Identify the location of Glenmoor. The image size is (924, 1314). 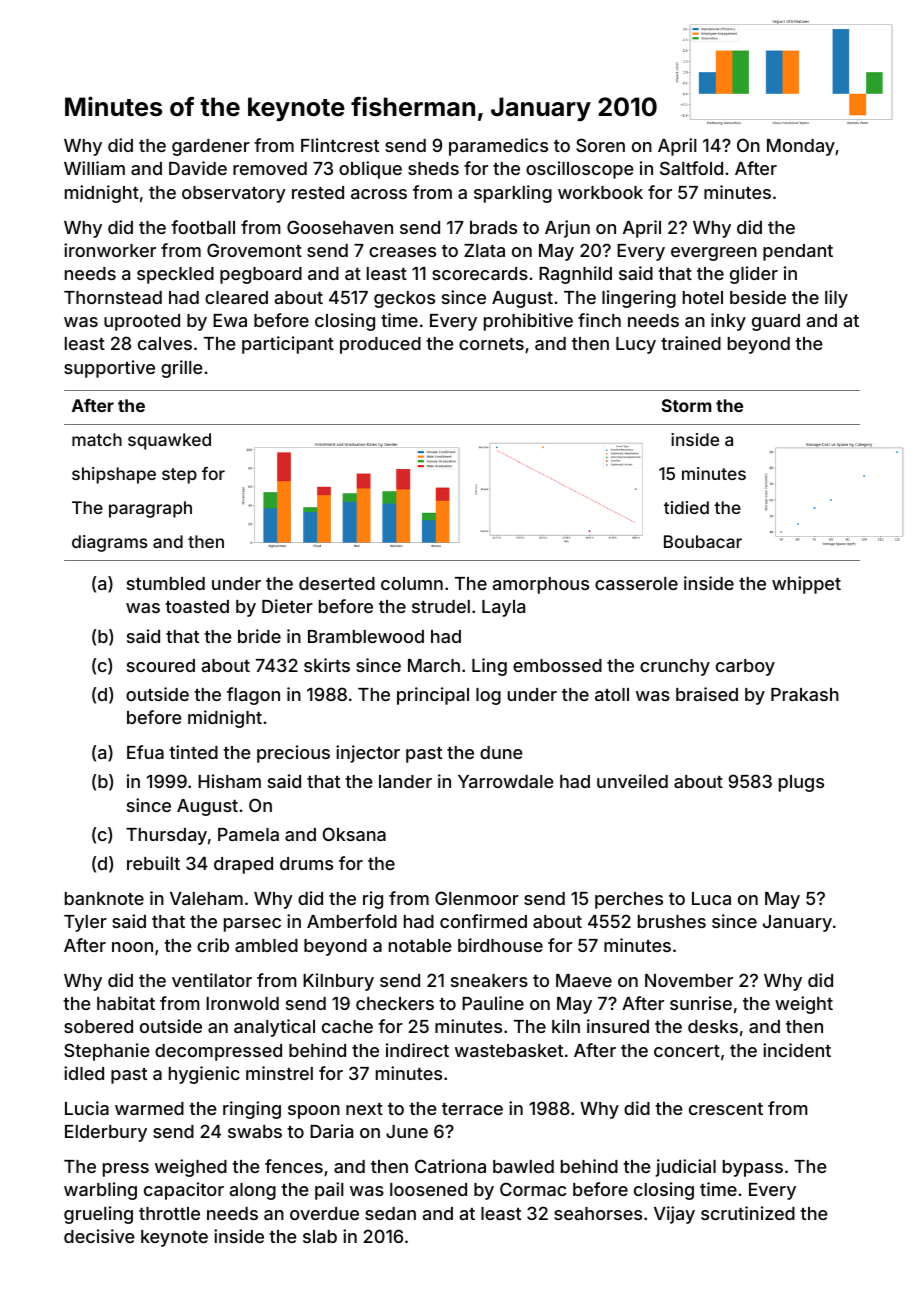
(477, 898).
